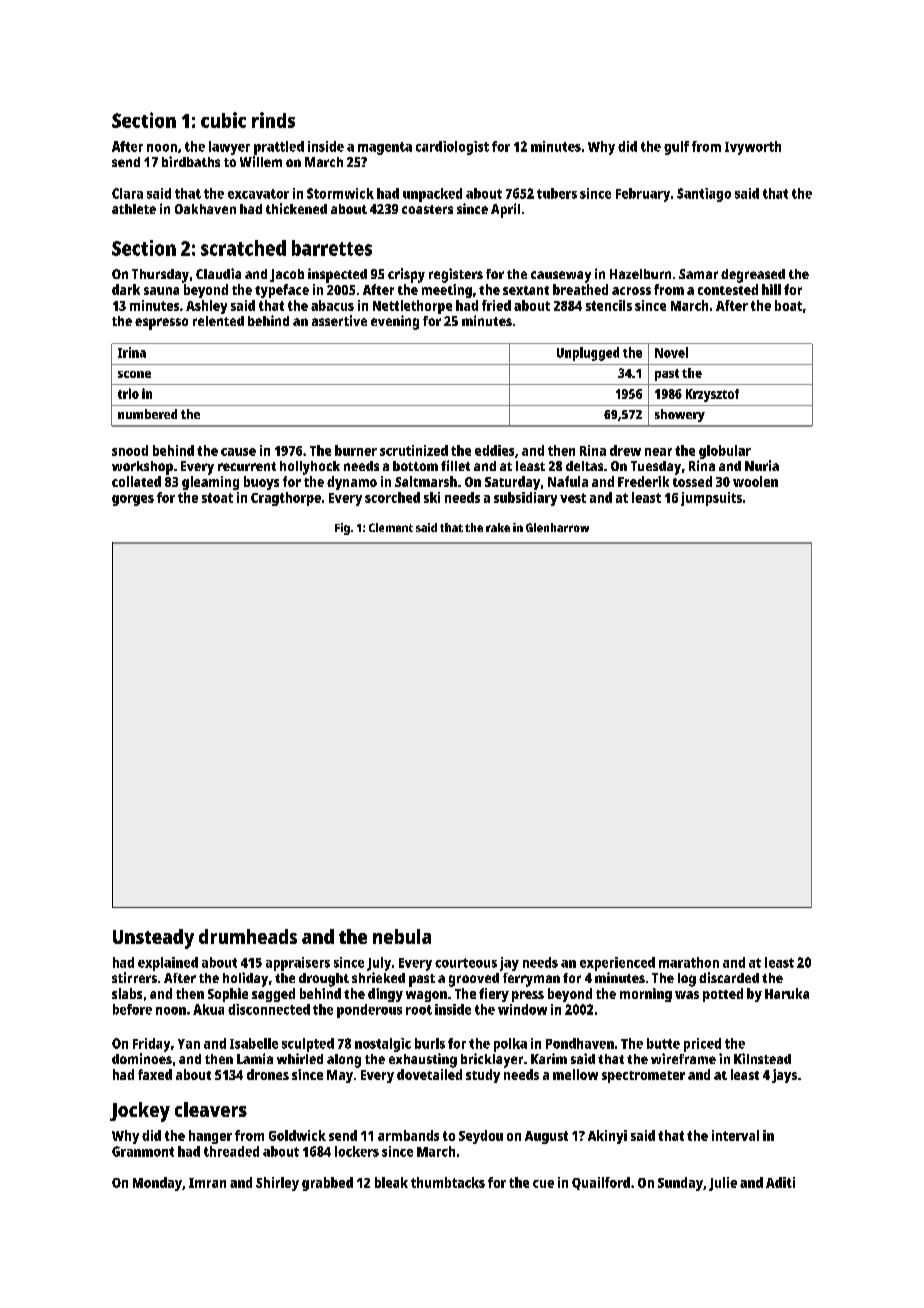  Describe the element at coordinates (133, 500) in the screenshot. I see `gorges` at that location.
